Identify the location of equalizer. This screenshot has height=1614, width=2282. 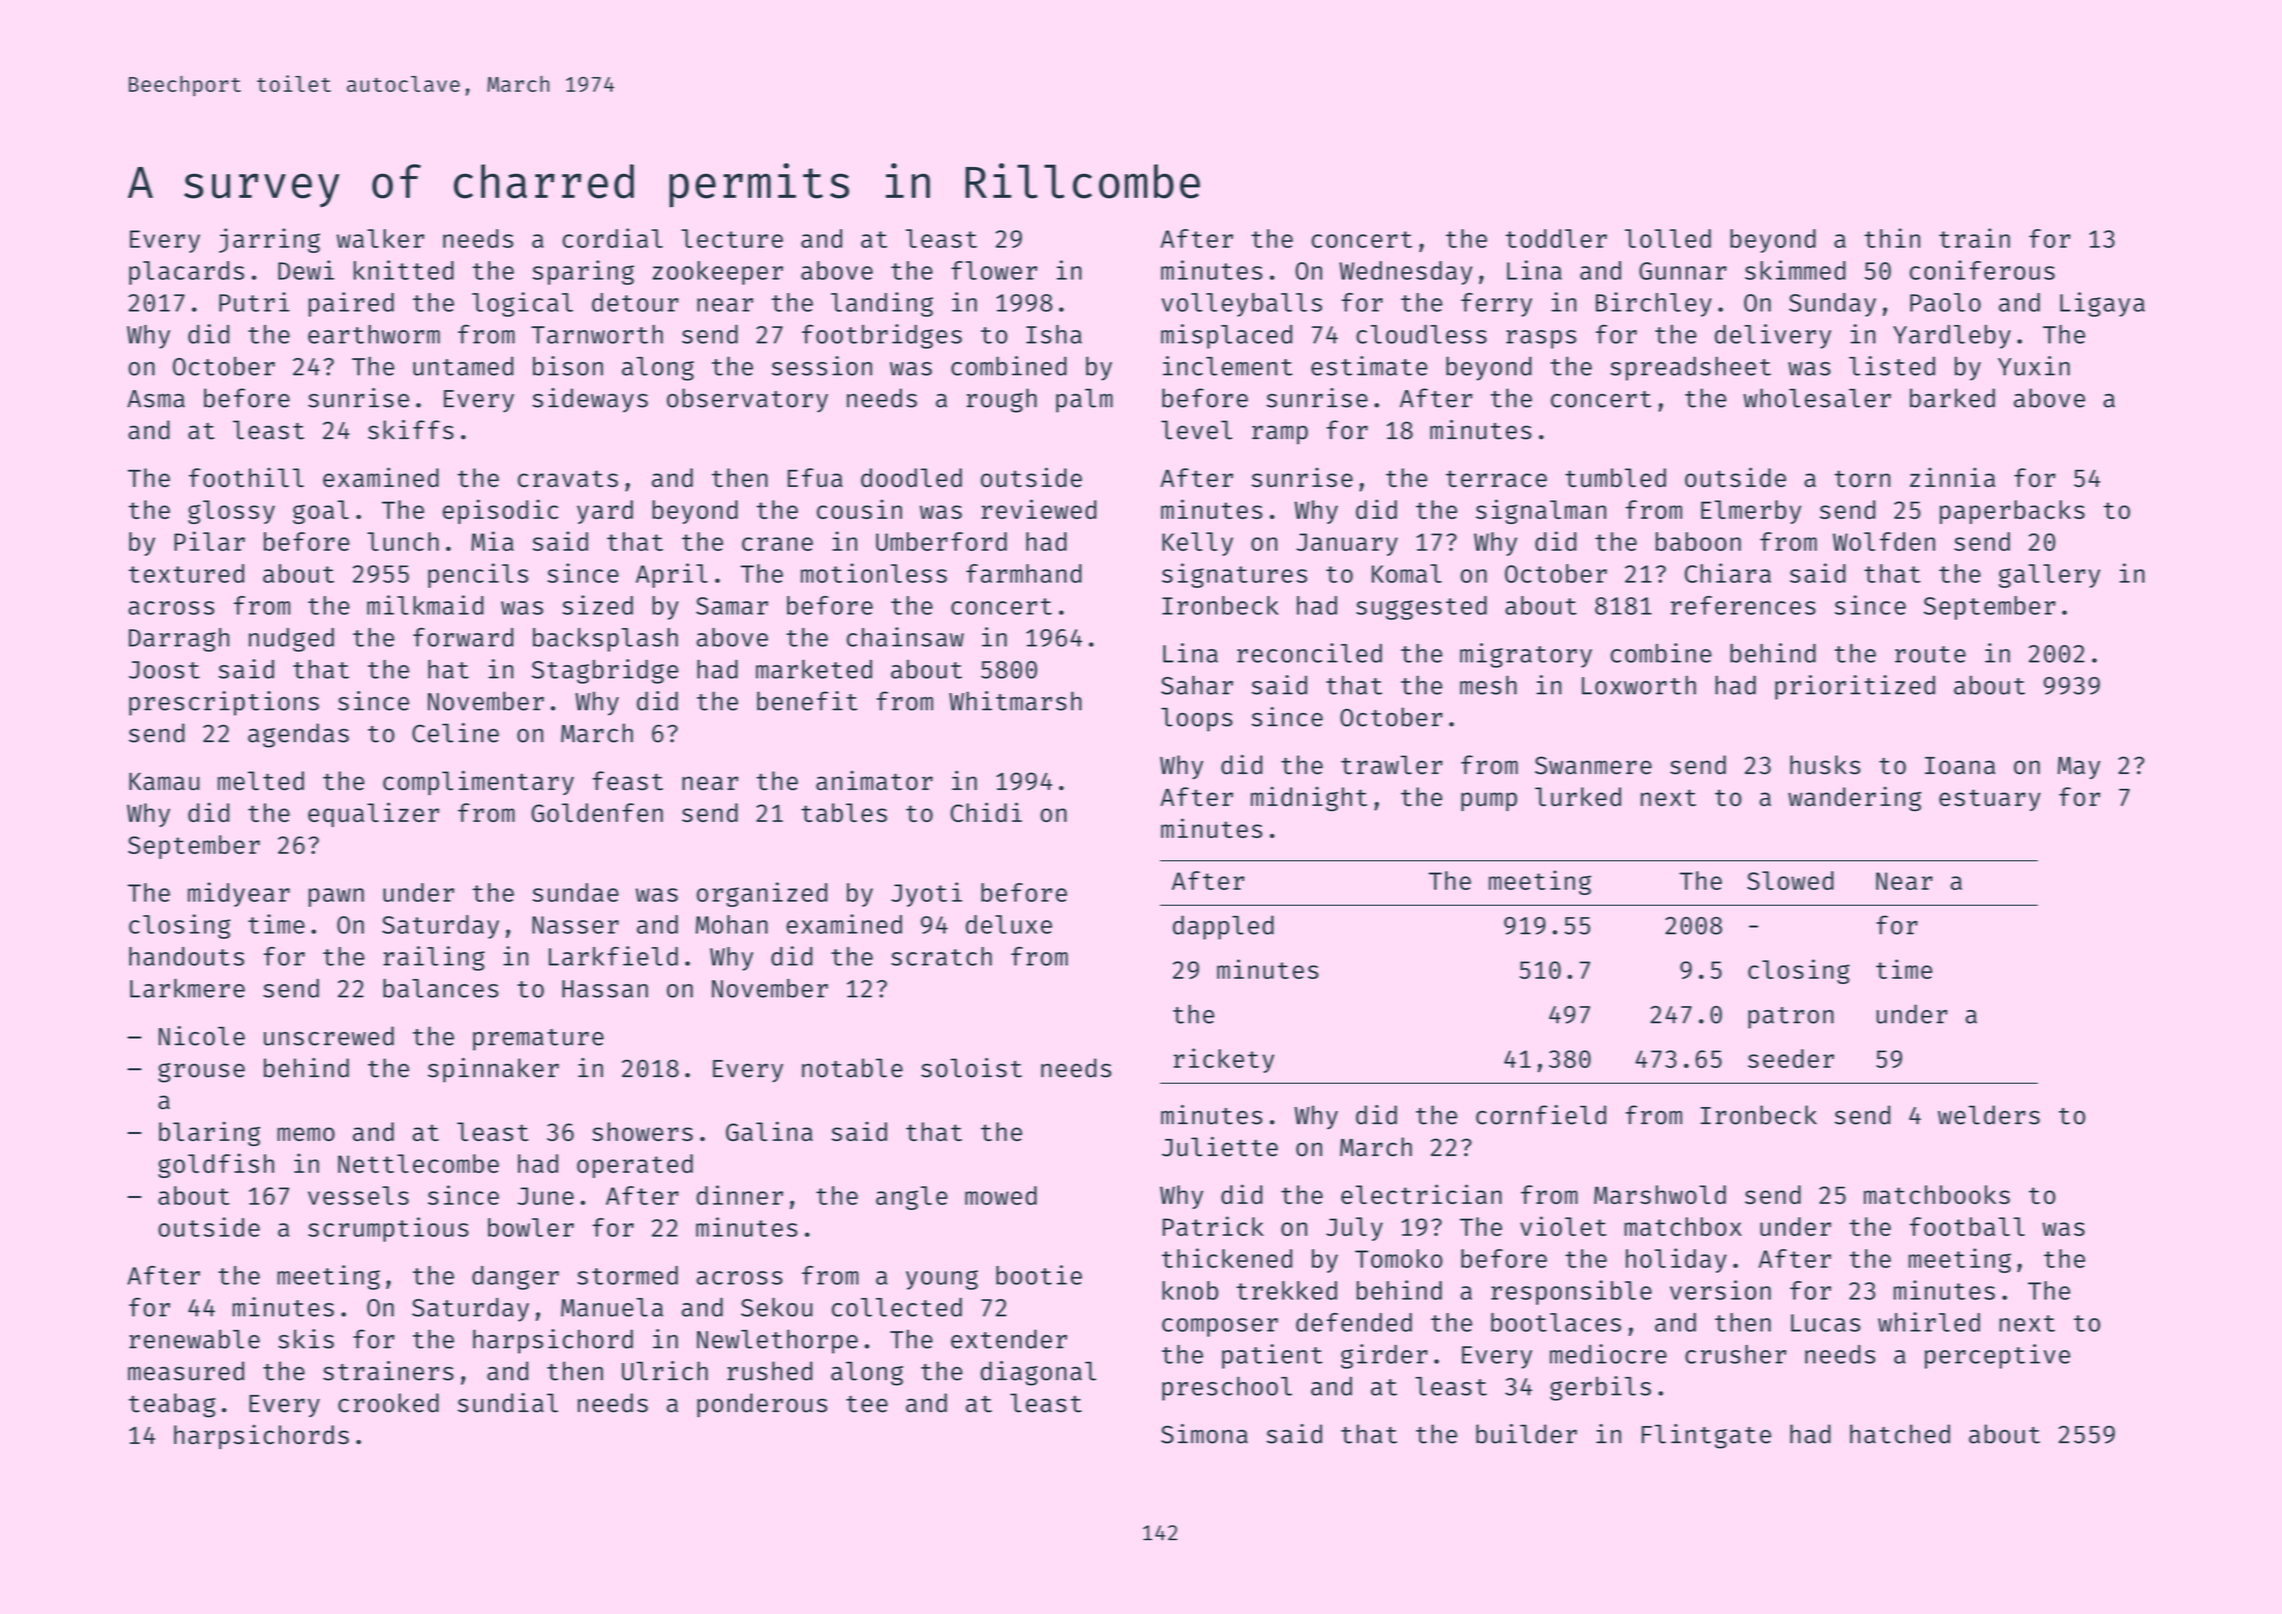
(373, 814).
